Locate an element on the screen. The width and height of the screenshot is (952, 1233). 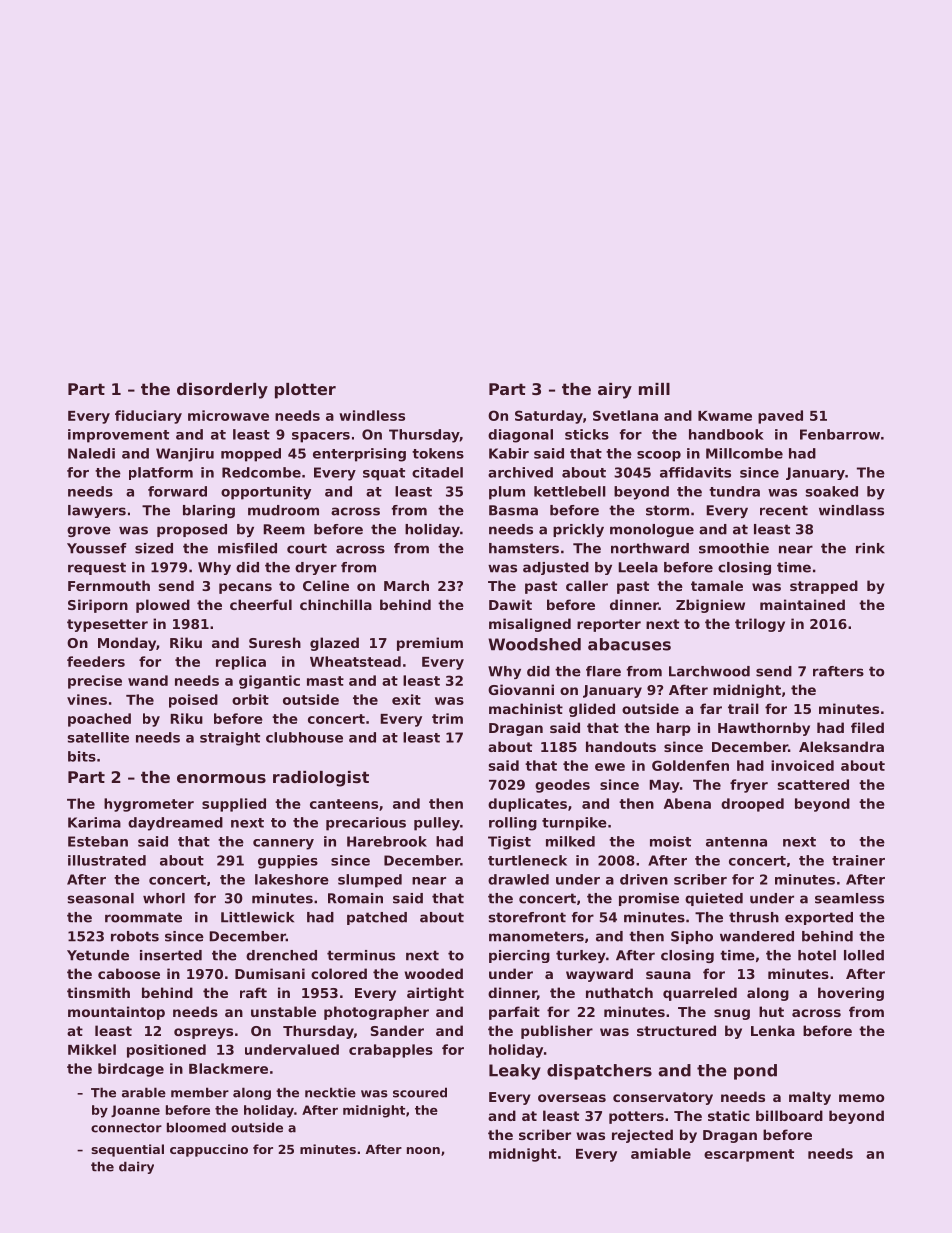
connector is located at coordinates (126, 1128).
